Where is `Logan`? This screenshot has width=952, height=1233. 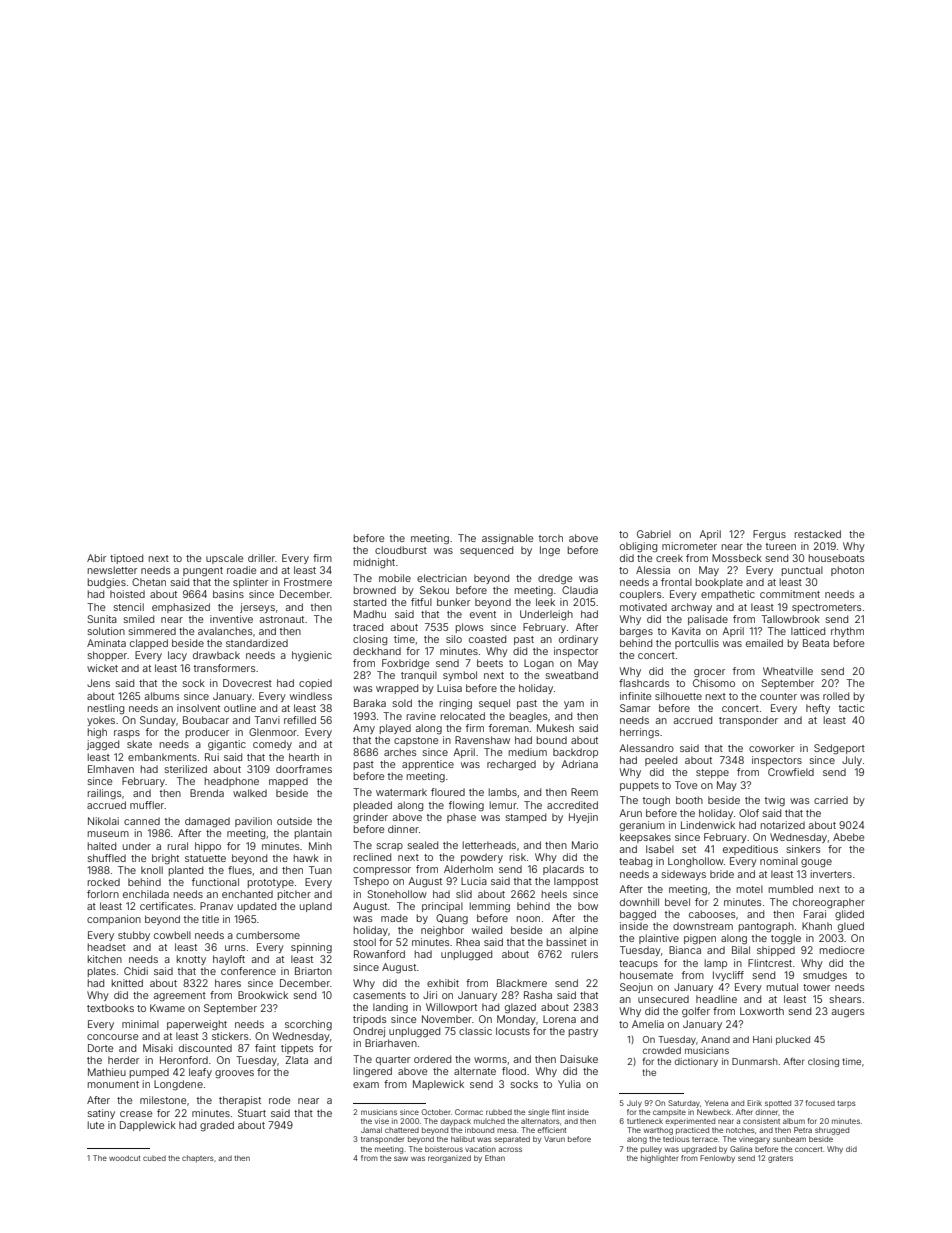
Logan is located at coordinates (539, 664).
